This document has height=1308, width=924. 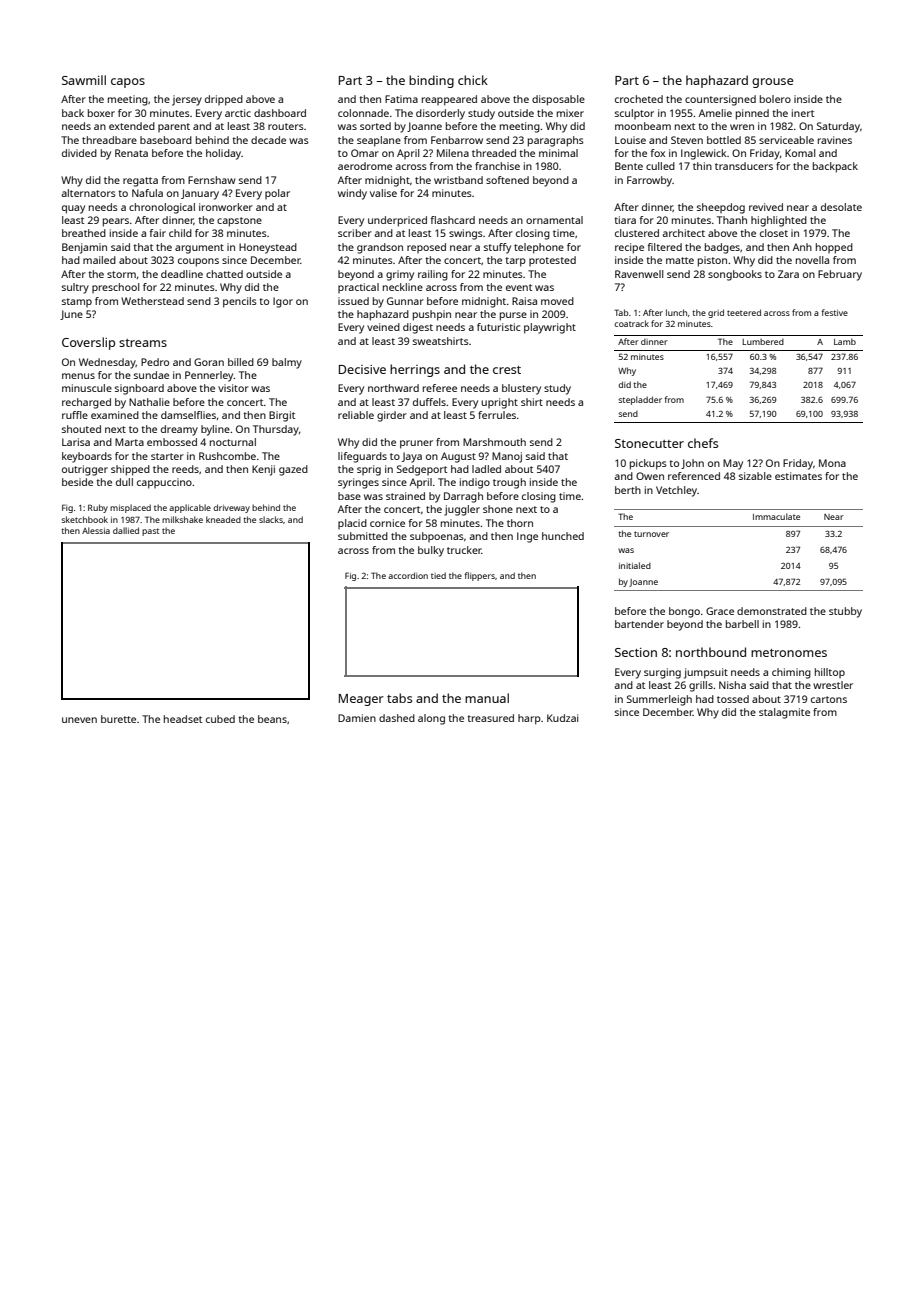 I want to click on January, so click(x=200, y=194).
